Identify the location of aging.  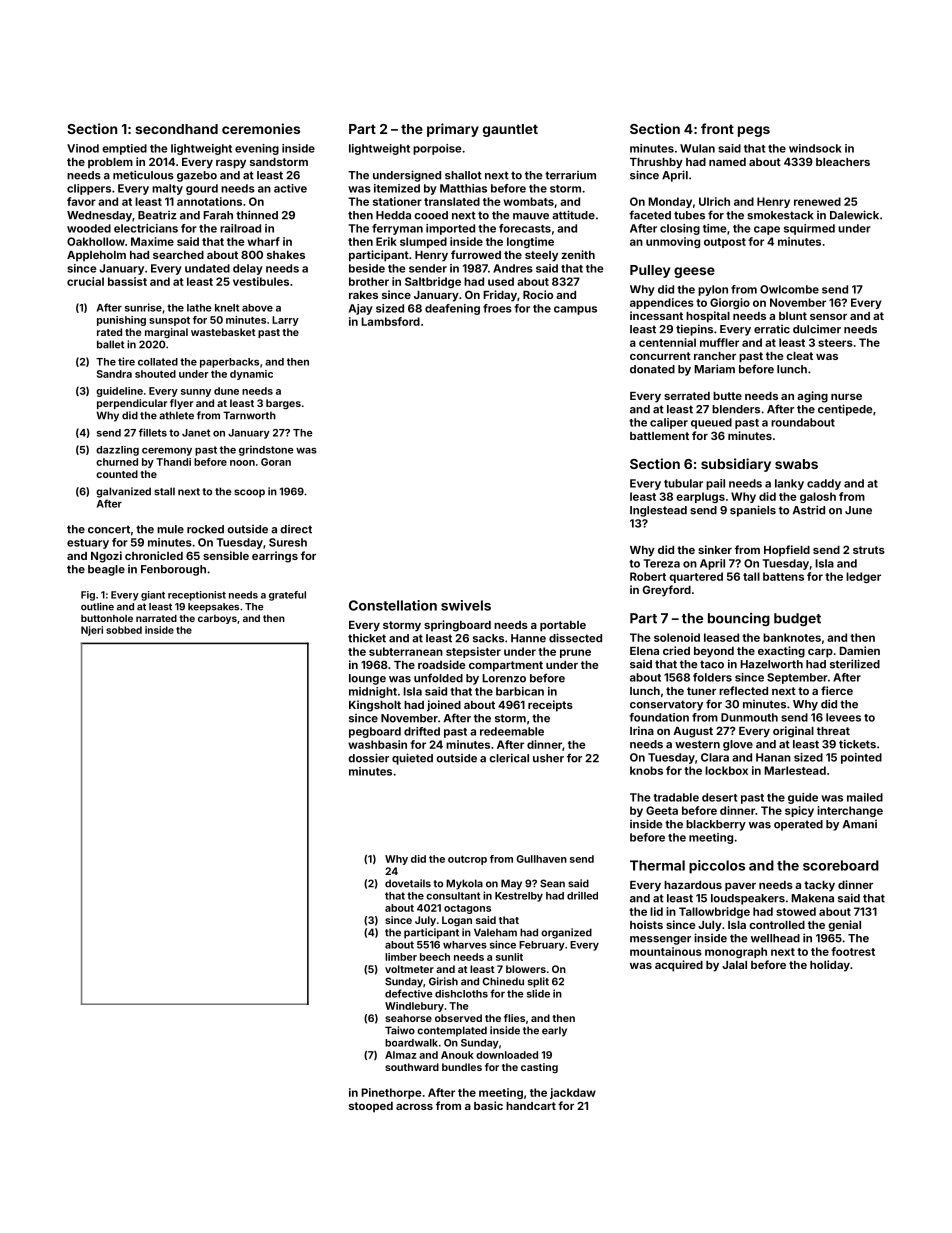
(812, 397).
